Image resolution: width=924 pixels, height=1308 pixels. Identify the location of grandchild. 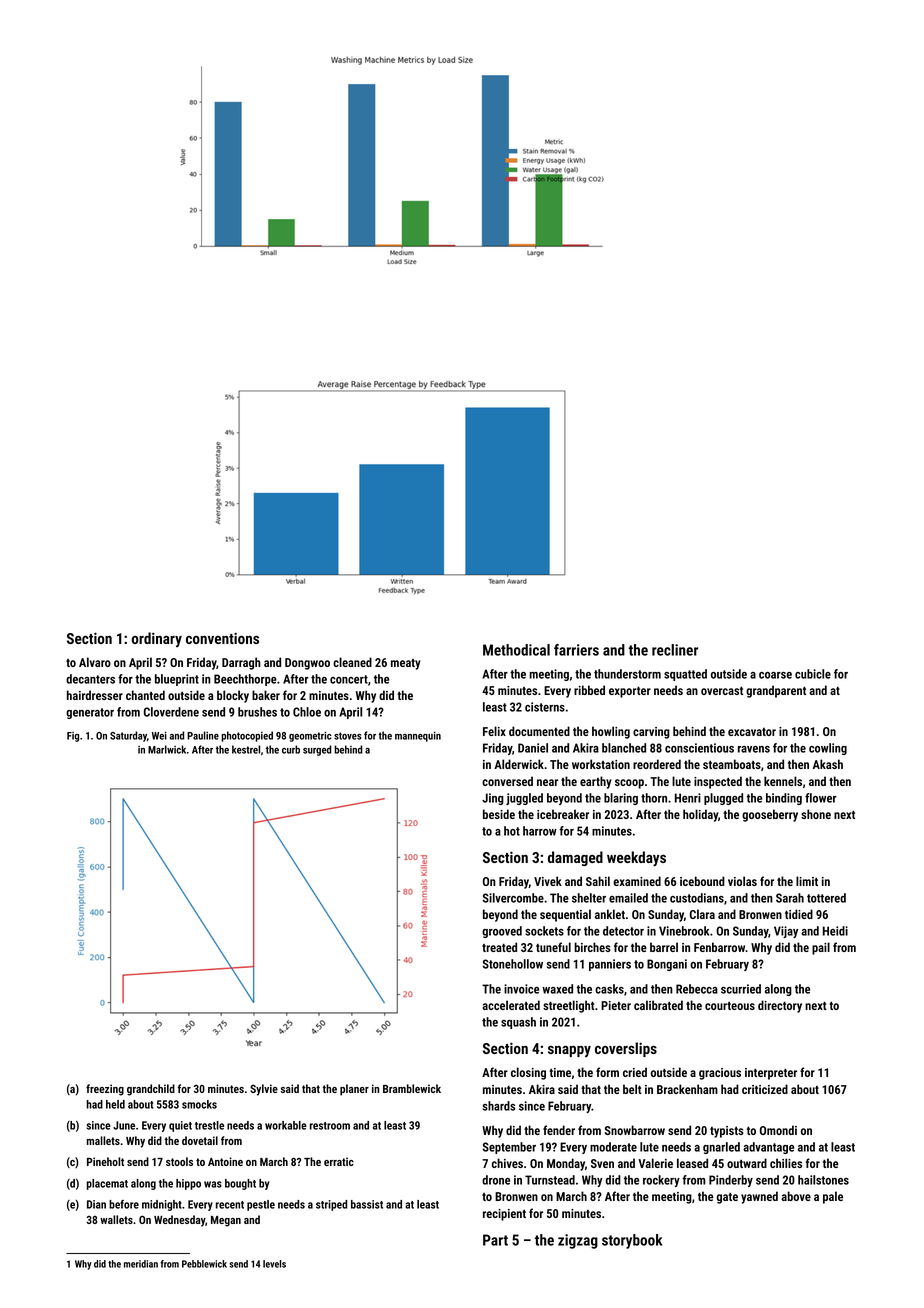
(151, 1090).
